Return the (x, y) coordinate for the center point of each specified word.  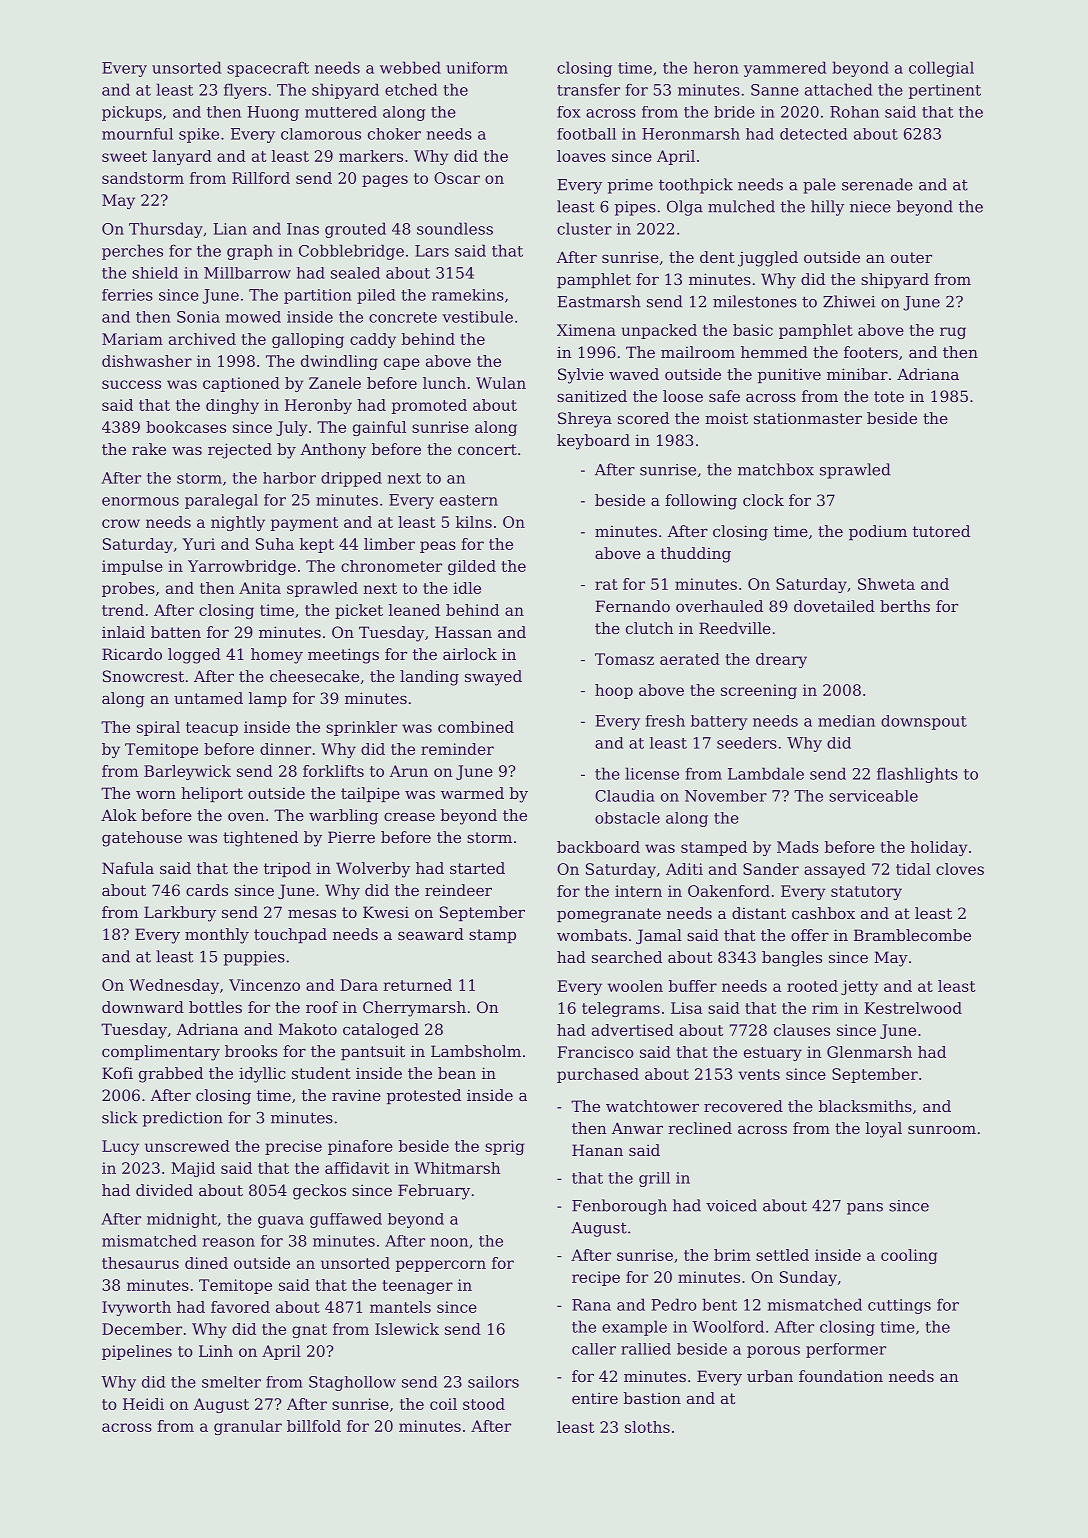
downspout (924, 722)
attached (838, 89)
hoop (614, 691)
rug (953, 333)
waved (634, 374)
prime (630, 186)
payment (304, 524)
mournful (137, 134)
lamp (268, 699)
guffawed (346, 1220)
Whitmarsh (457, 1168)
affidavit (357, 1168)
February (434, 1192)
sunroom (942, 1129)
